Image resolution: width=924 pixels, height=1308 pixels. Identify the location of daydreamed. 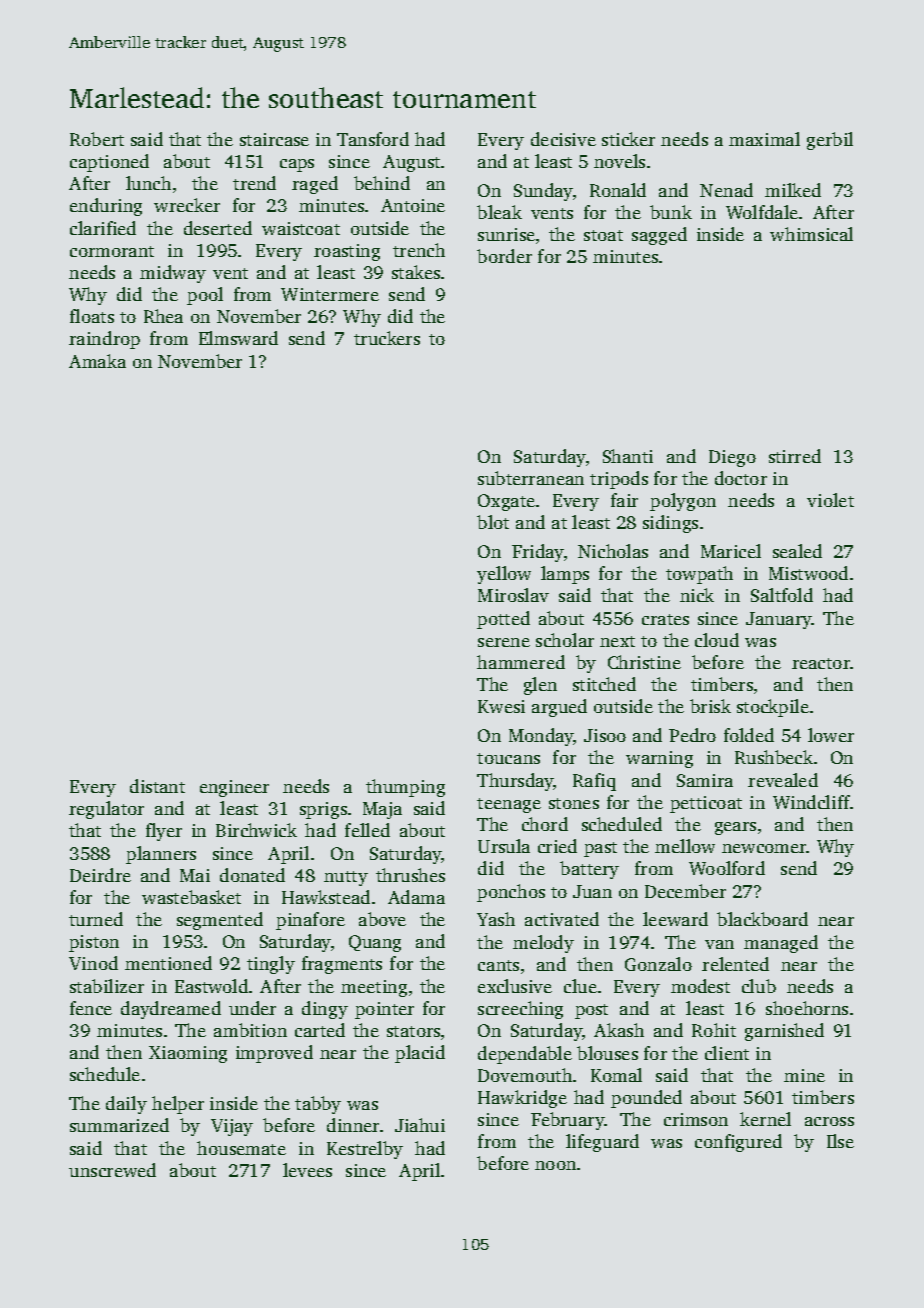
(171, 1010).
